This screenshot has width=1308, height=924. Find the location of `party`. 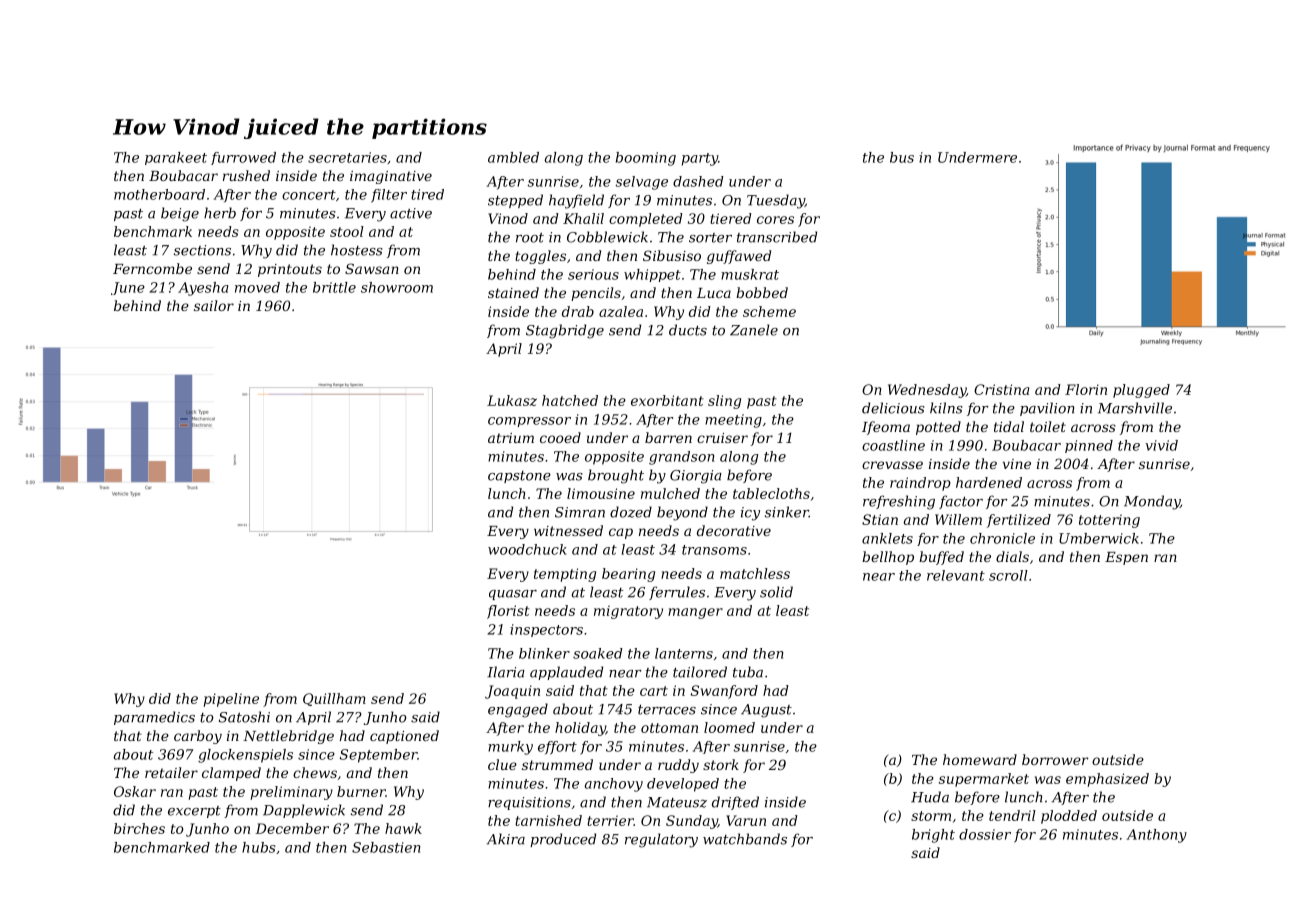

party is located at coordinates (700, 159).
